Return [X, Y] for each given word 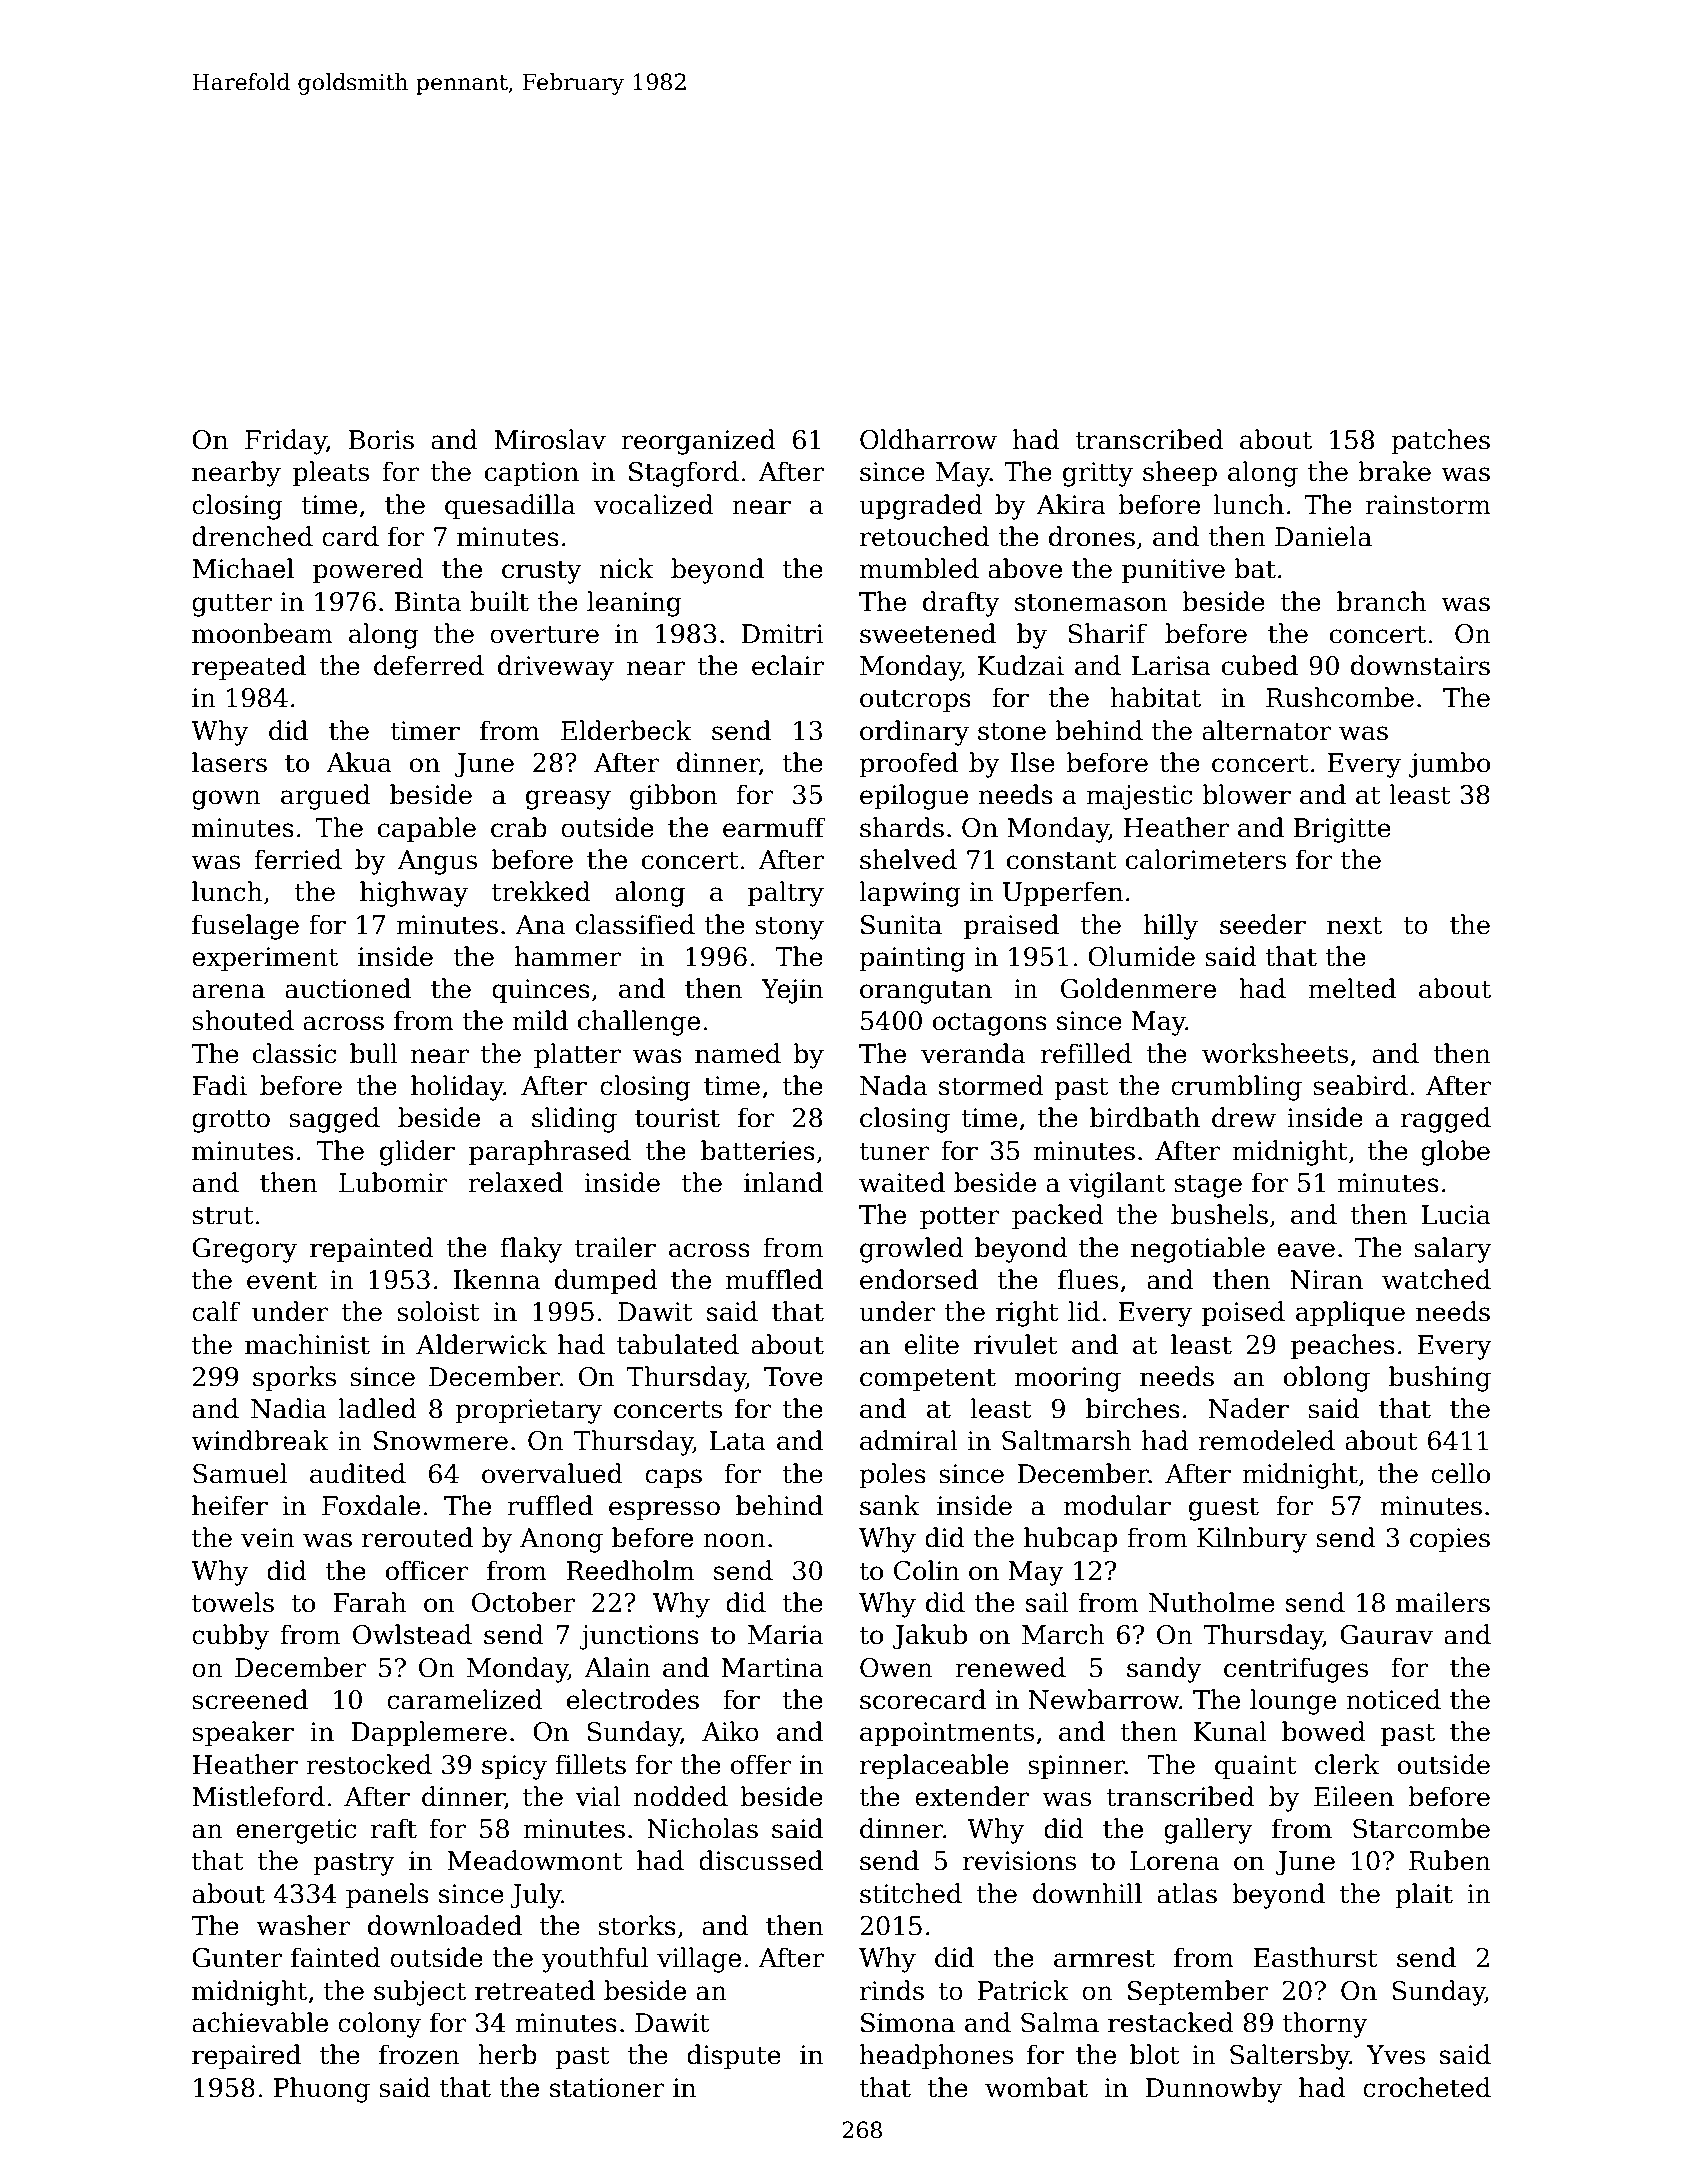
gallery [1208, 1831]
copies [1450, 1540]
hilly [1171, 927]
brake [1394, 471]
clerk [1347, 1764]
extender [972, 1796]
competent [928, 1380]
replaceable [934, 1766]
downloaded [445, 1925]
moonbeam [262, 633]
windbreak [260, 1440]
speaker [243, 1733]
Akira [1071, 504]
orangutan [926, 992]
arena [228, 991]
